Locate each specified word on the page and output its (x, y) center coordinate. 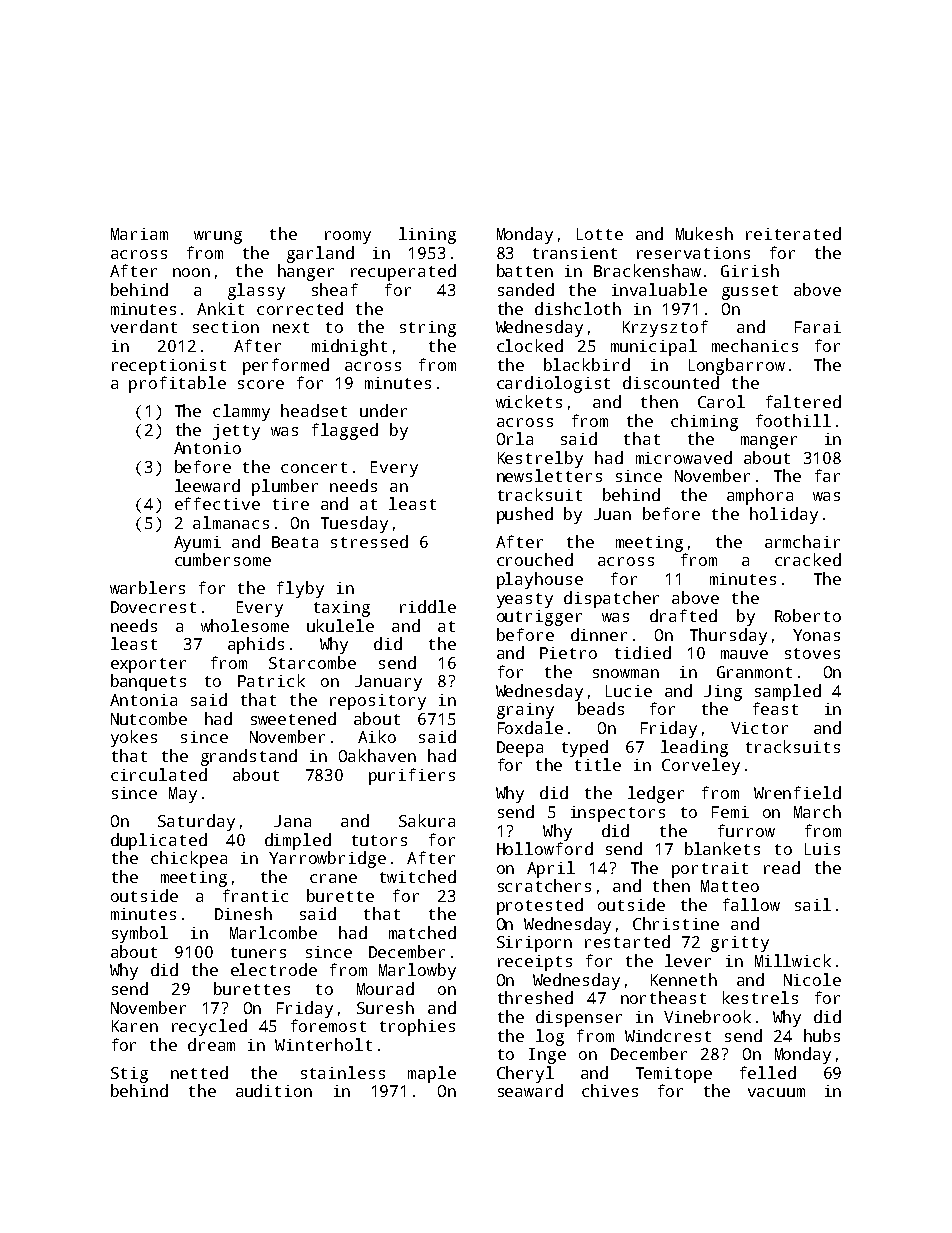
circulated (159, 774)
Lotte (600, 234)
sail (813, 904)
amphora (760, 496)
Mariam (139, 234)
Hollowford (545, 848)
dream (211, 1044)
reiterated (793, 233)
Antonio (207, 448)
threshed (535, 997)
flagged (345, 431)
